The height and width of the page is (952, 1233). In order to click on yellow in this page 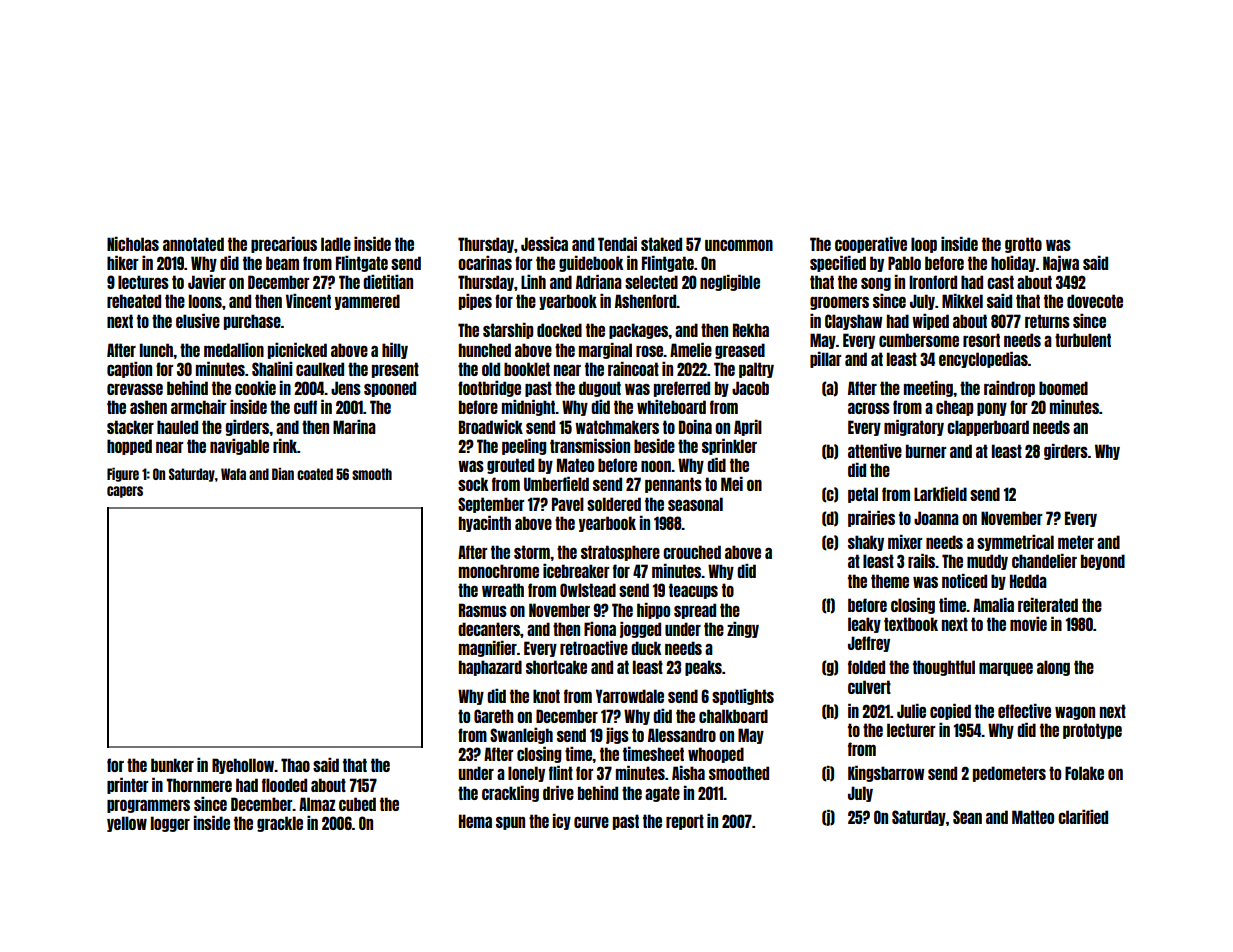, I will do `click(127, 824)`.
